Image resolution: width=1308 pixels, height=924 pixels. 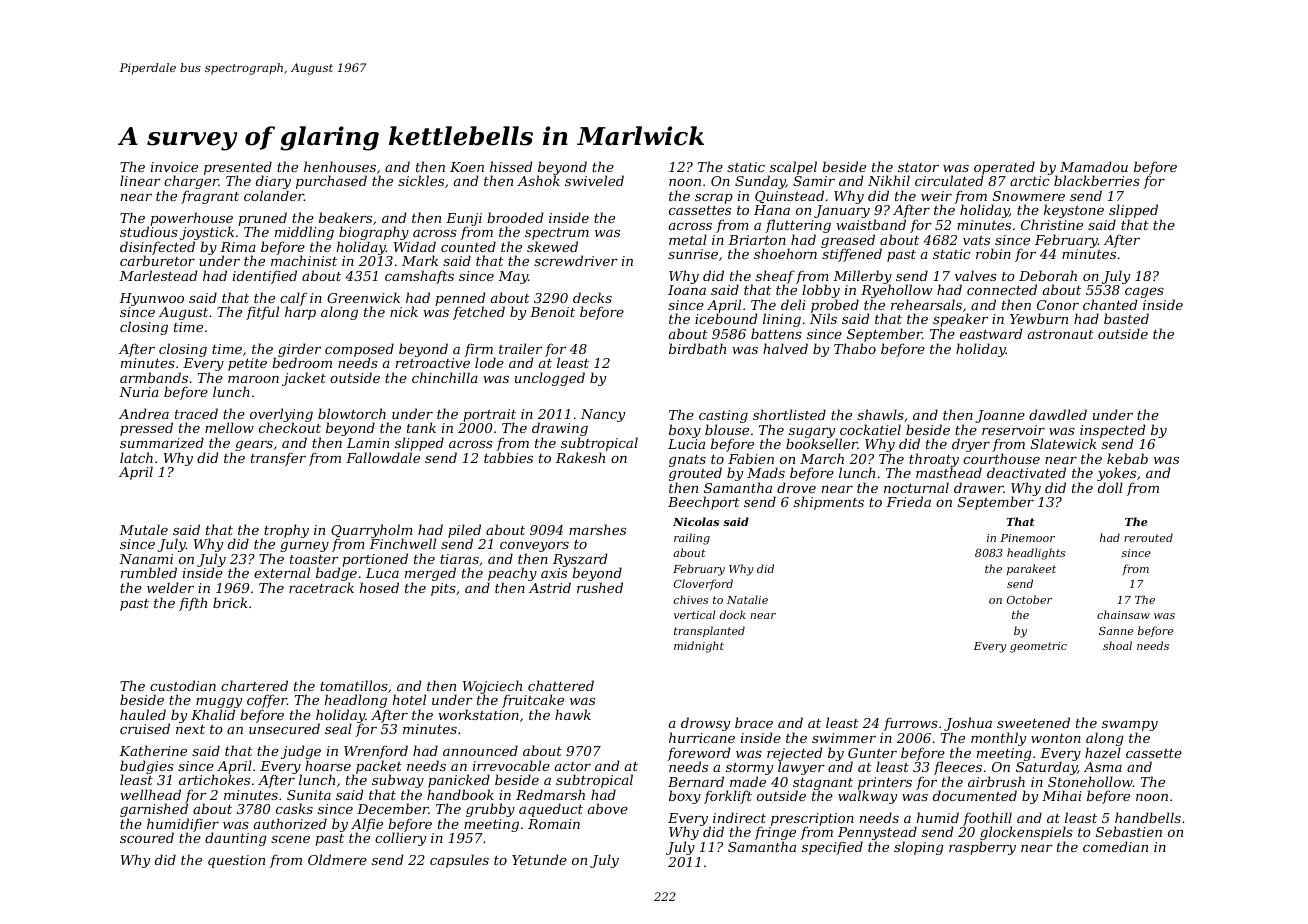 What do you see at coordinates (174, 167) in the image?
I see `invoice` at bounding box center [174, 167].
